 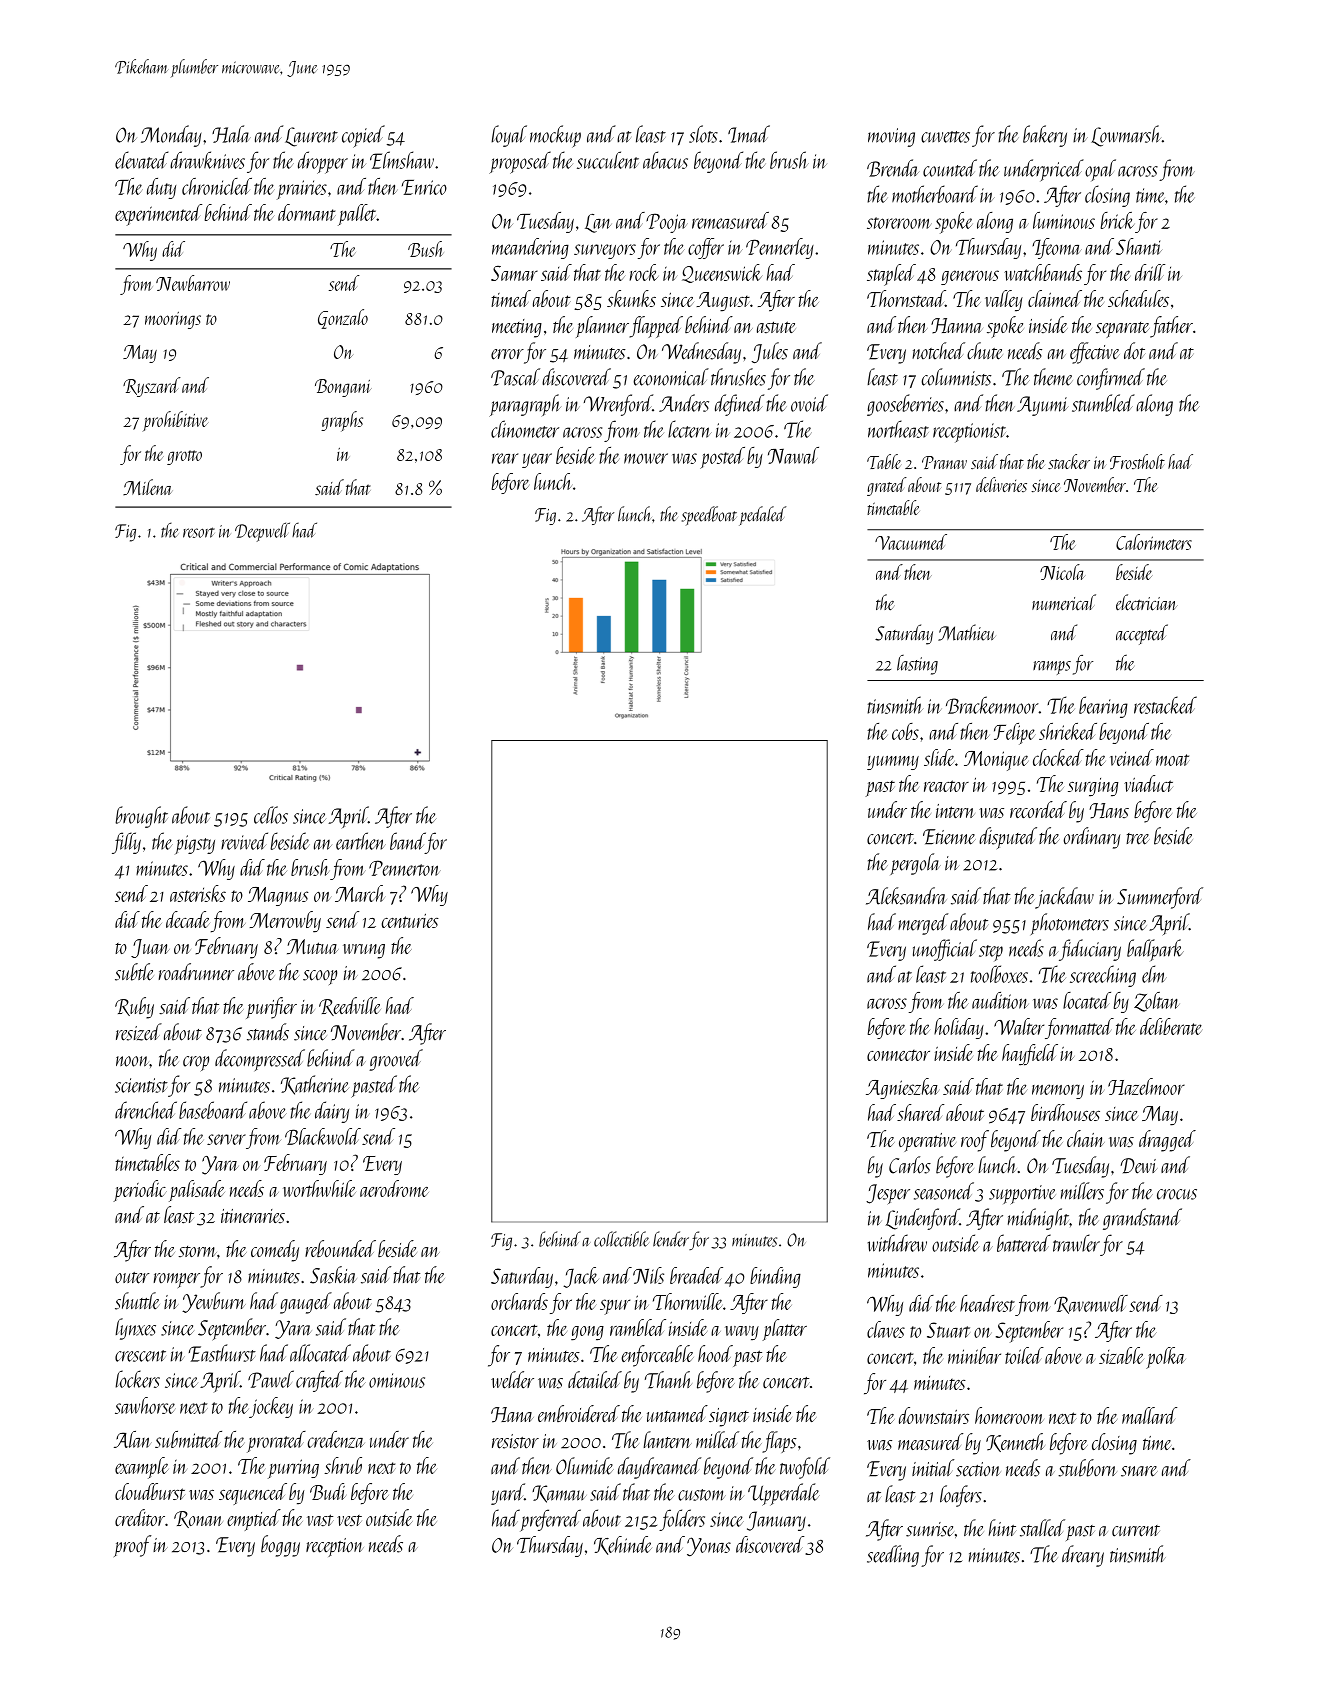 I want to click on server, so click(x=226, y=1139).
